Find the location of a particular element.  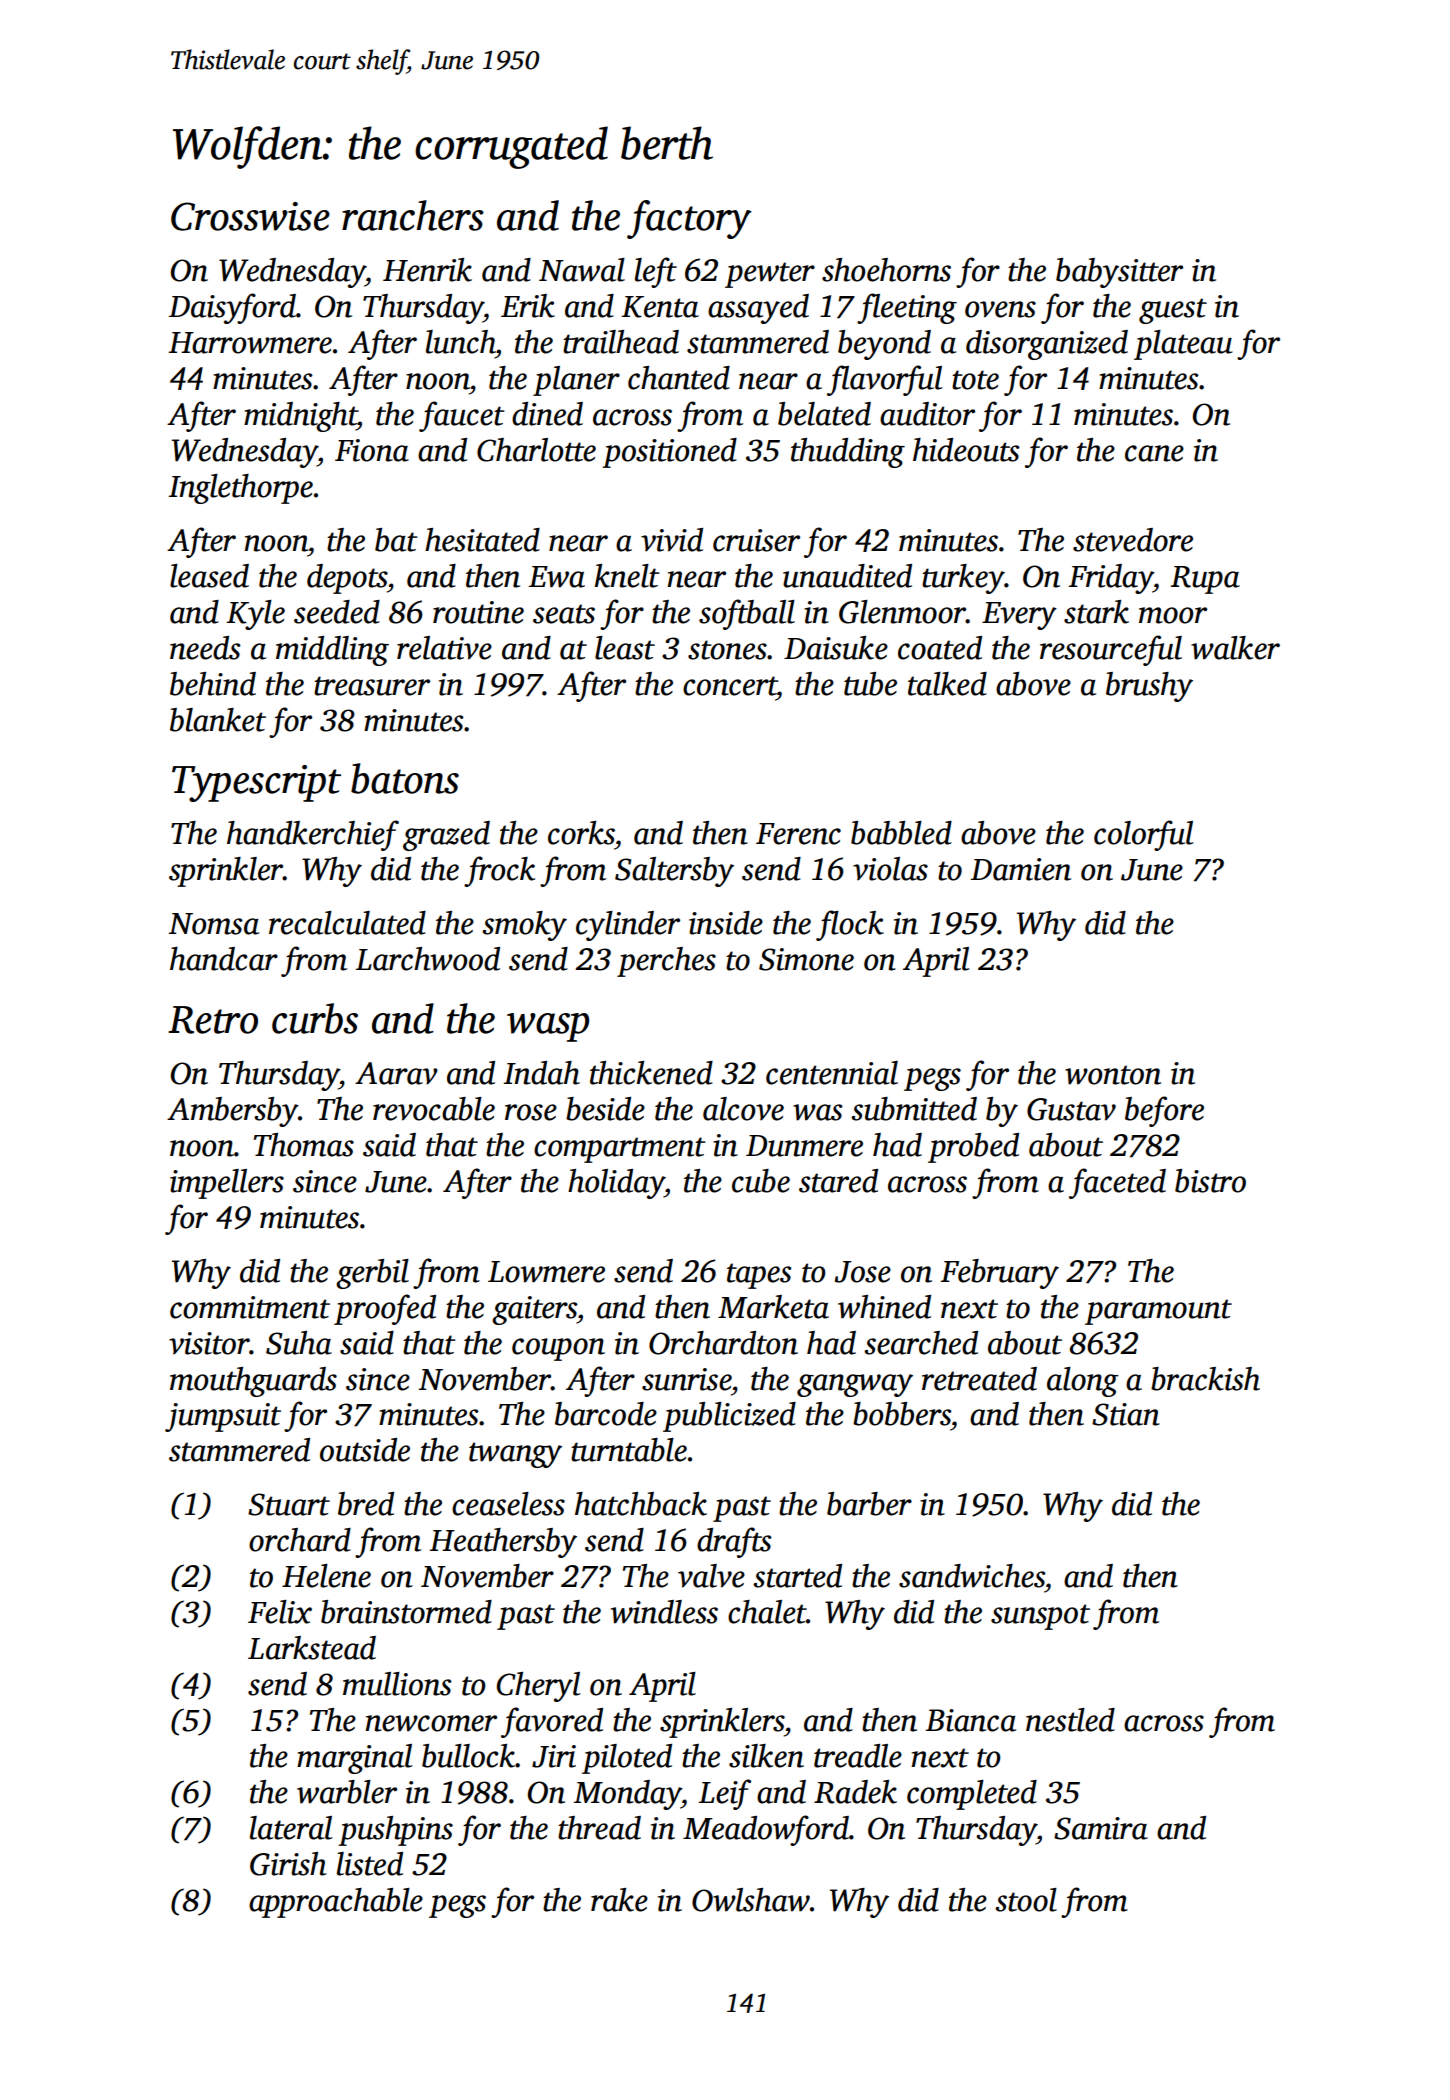

stool is located at coordinates (1026, 1900).
